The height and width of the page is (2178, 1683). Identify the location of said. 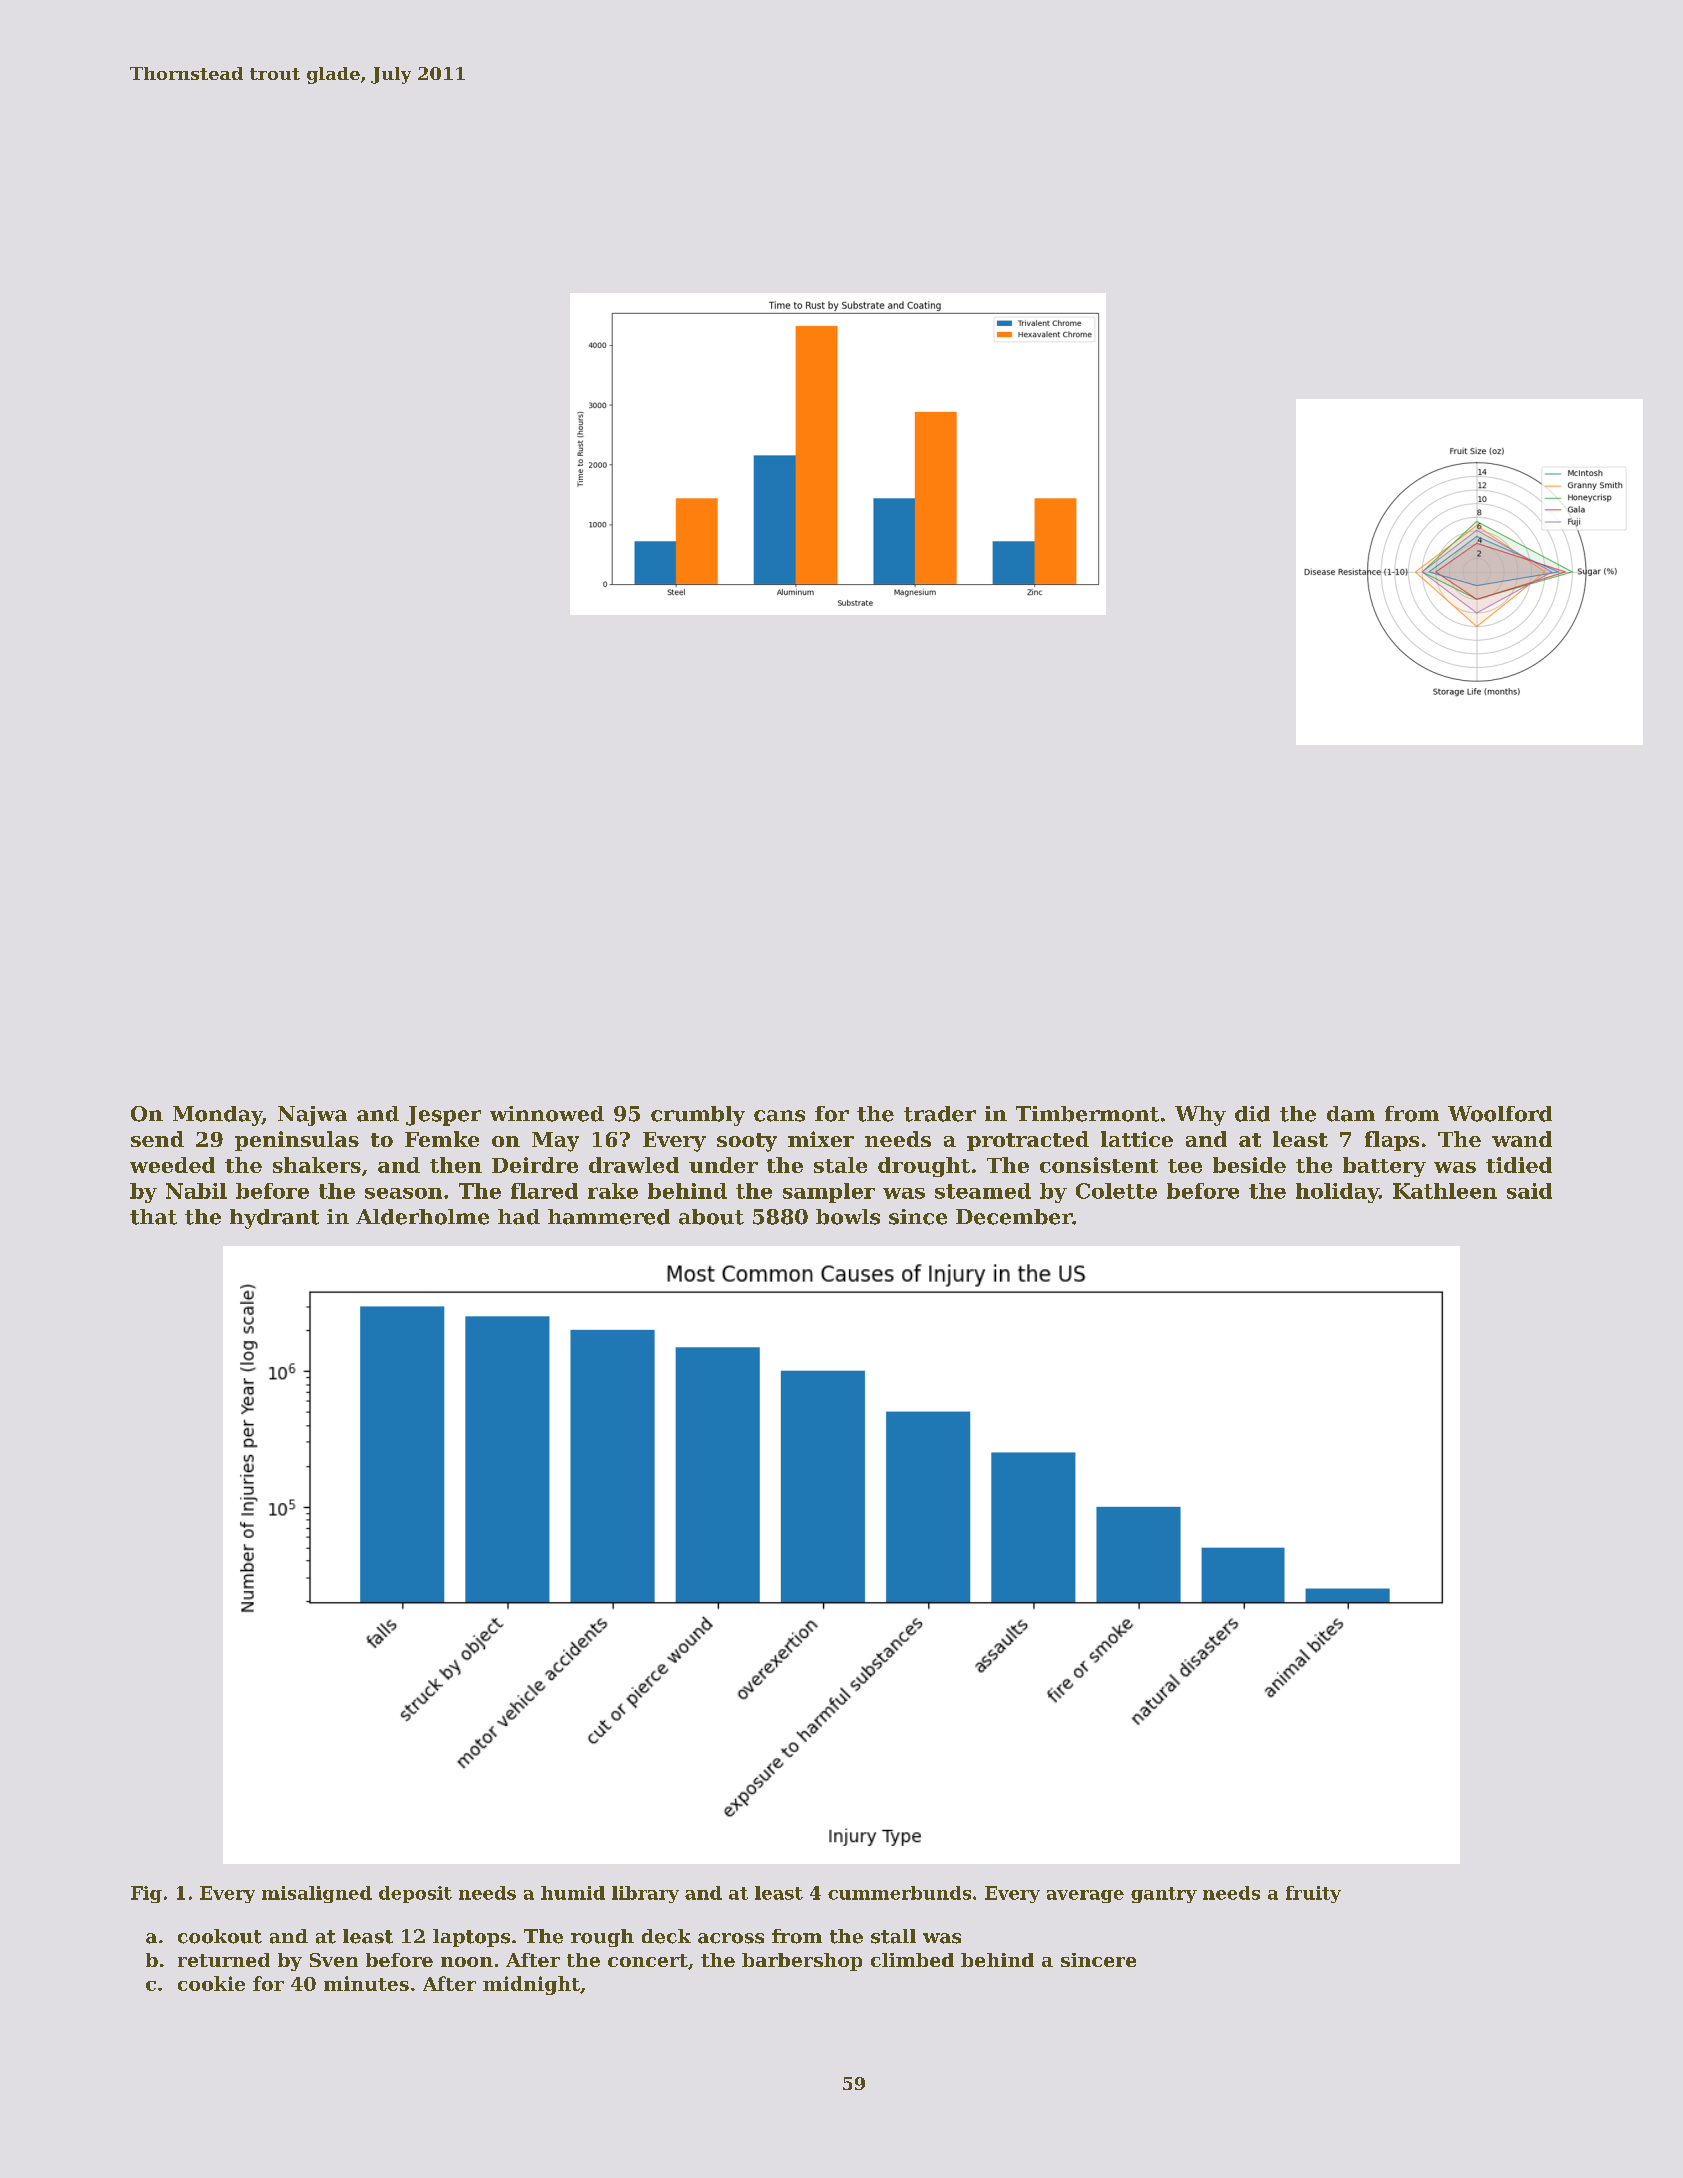
(1529, 1191).
